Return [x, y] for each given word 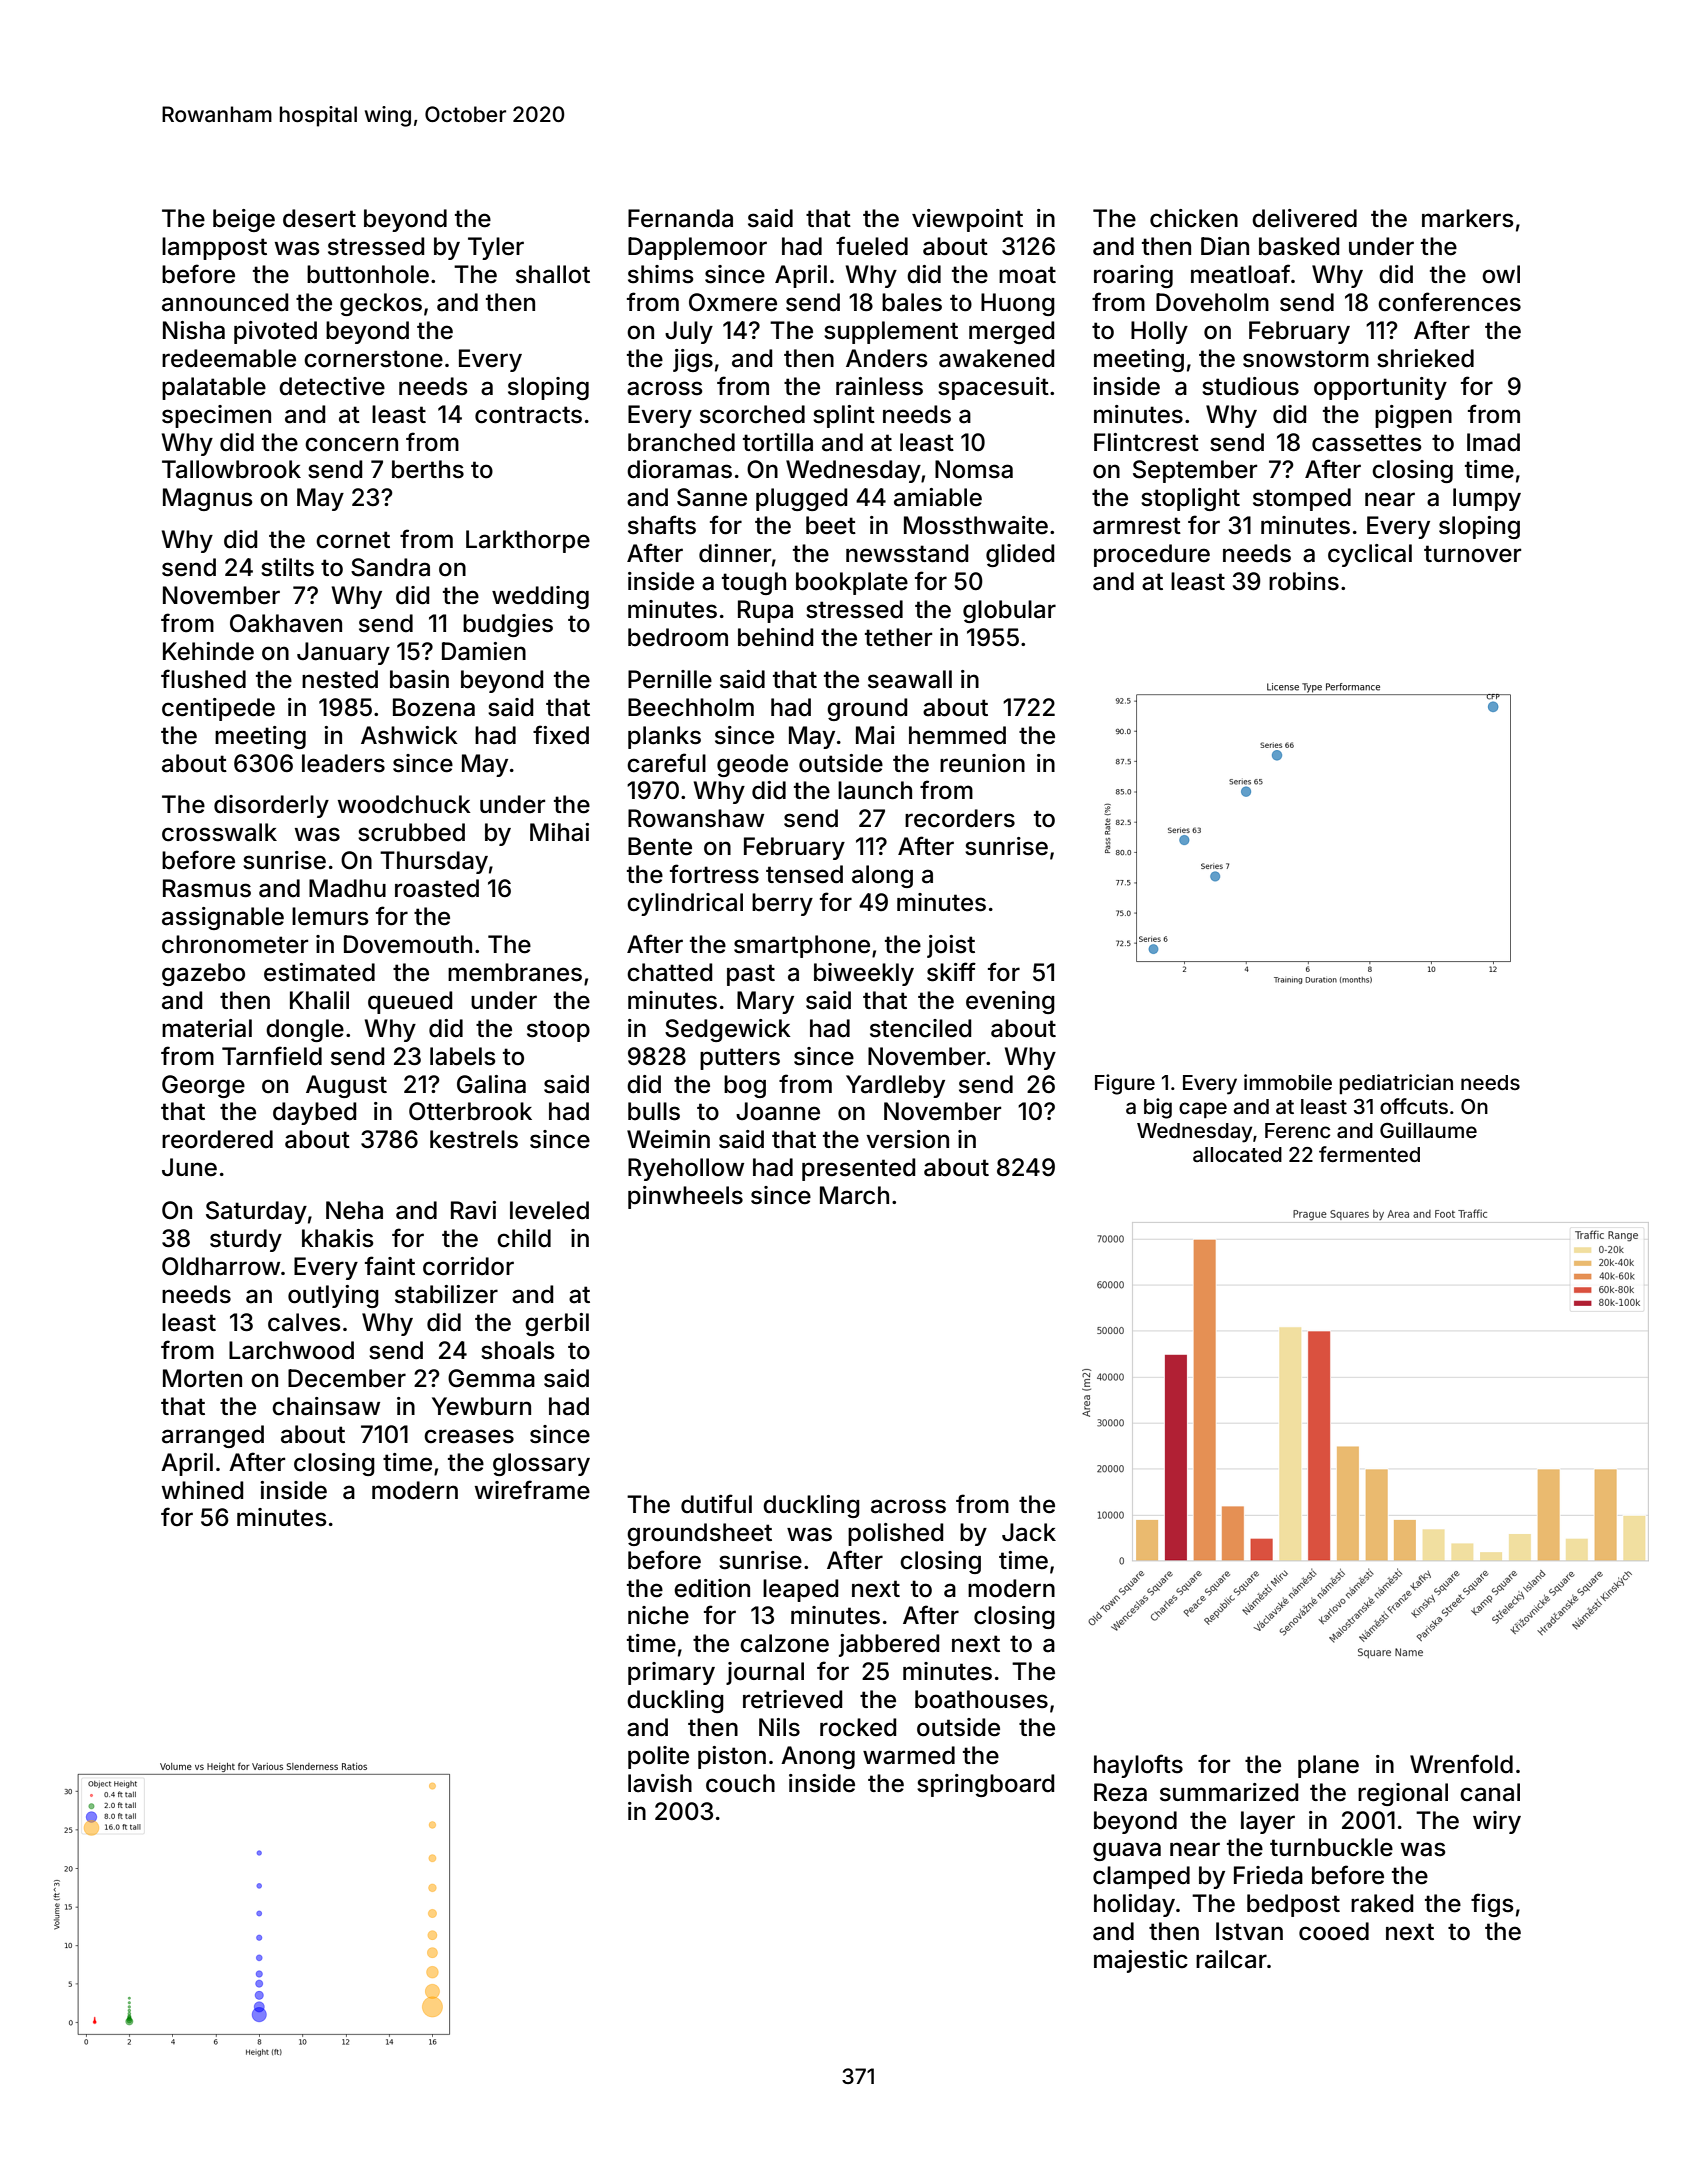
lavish [660, 1783]
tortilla [778, 442]
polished [895, 1534]
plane [1328, 1766]
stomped [1302, 499]
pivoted [275, 332]
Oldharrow [221, 1266]
